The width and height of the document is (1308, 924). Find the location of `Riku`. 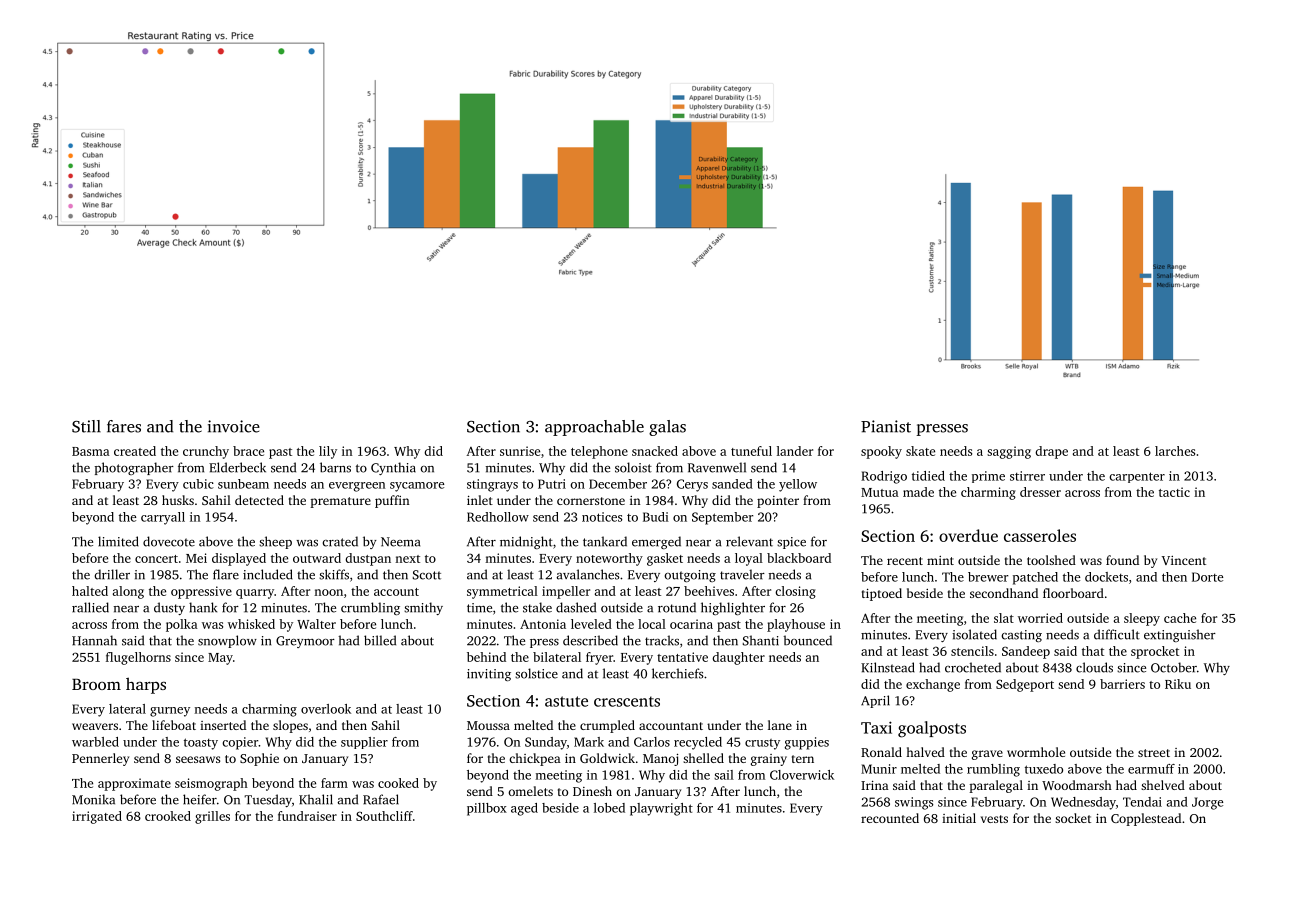

Riku is located at coordinates (1178, 684).
